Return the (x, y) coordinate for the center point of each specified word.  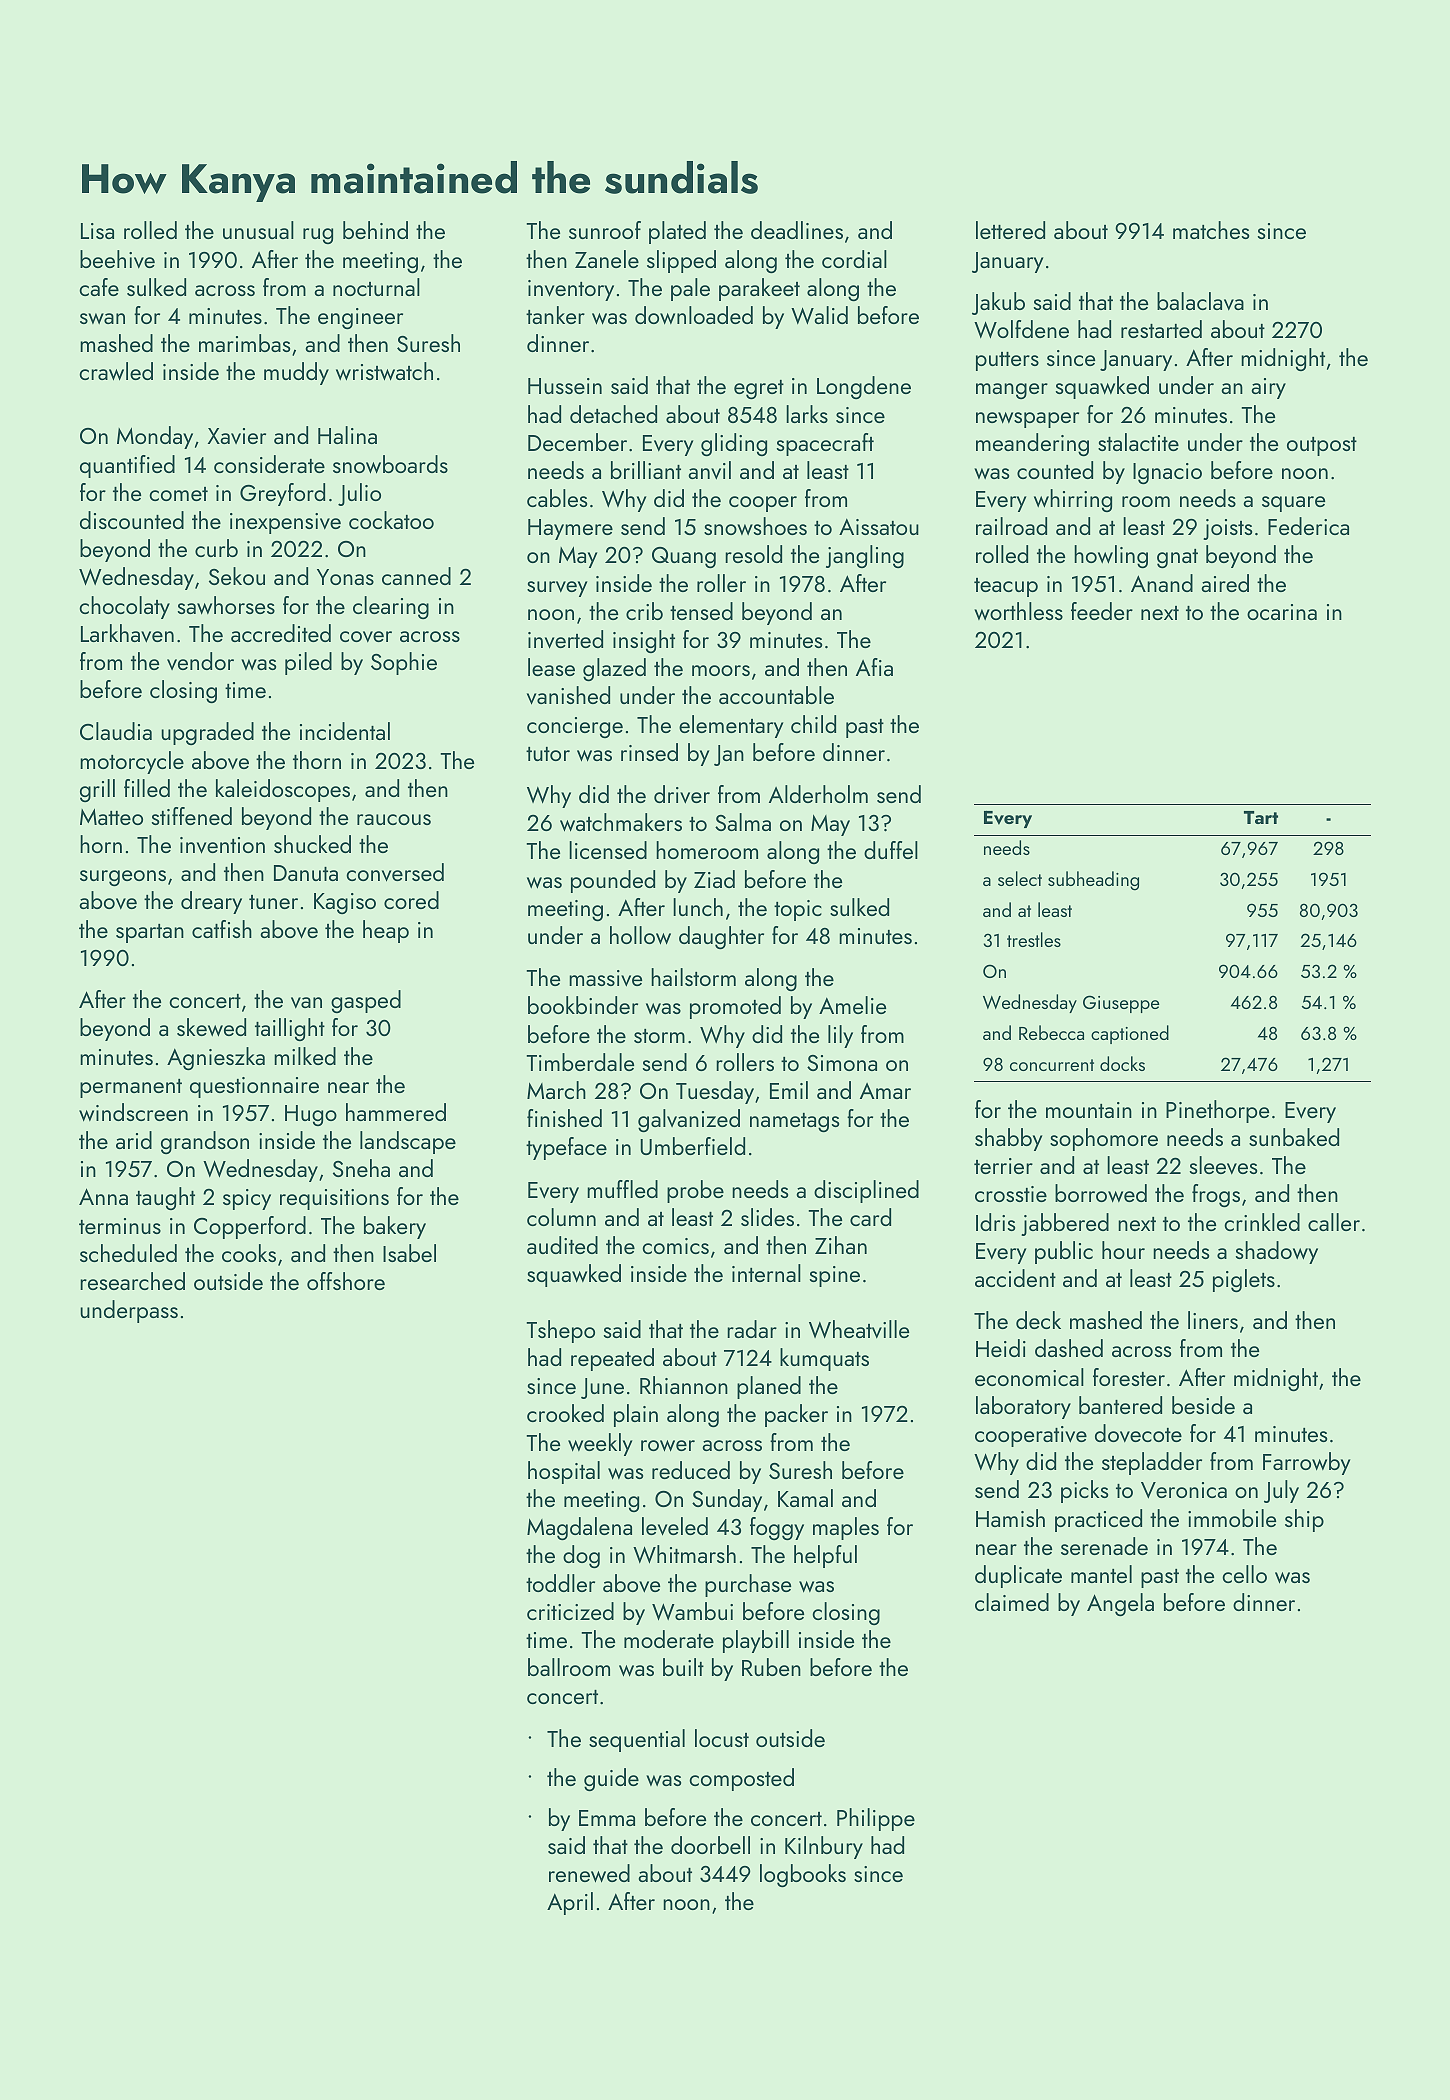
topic (798, 910)
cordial (854, 259)
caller (1334, 1222)
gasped (366, 1001)
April (570, 1903)
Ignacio (1167, 474)
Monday (155, 437)
